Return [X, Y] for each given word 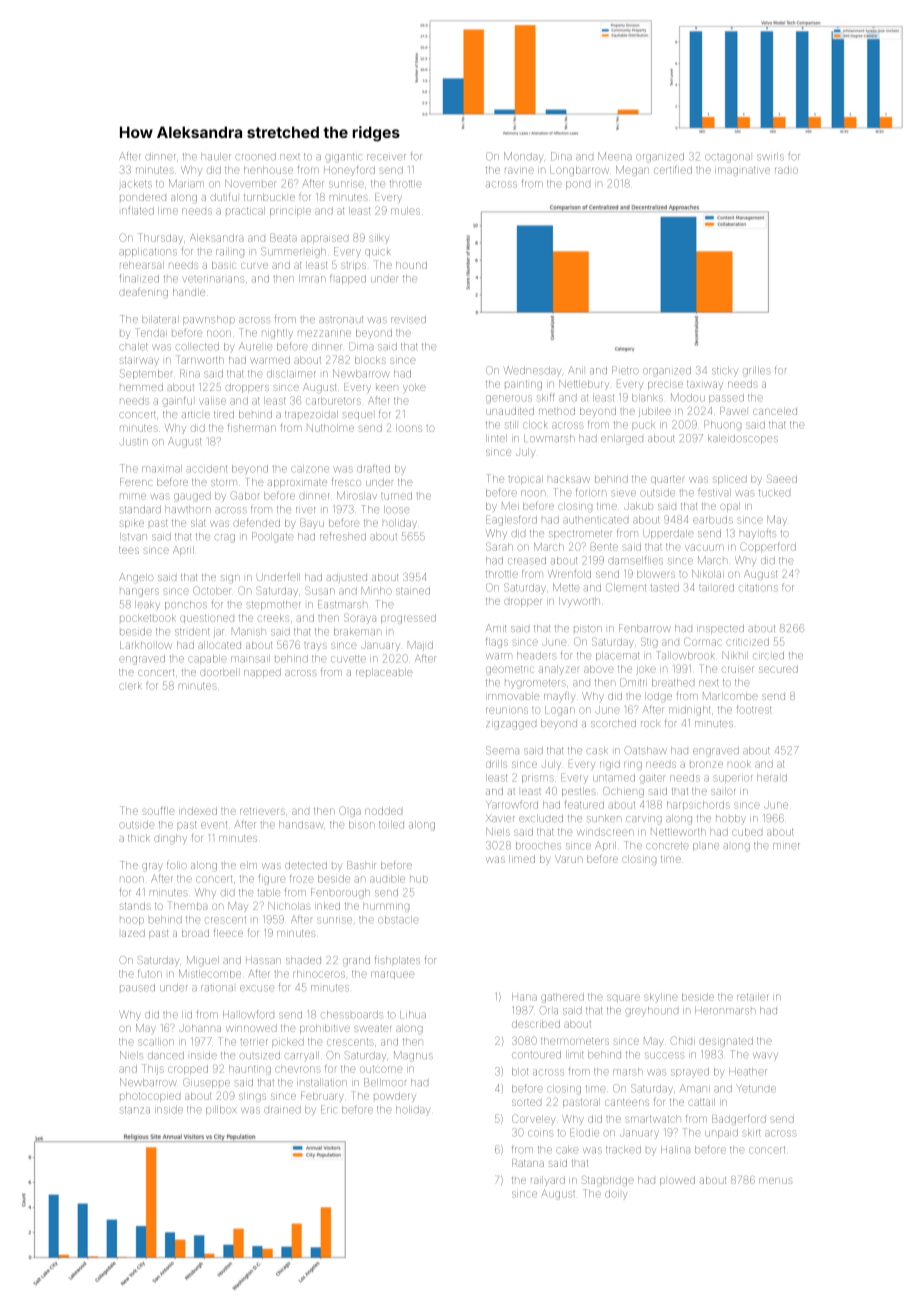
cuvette [348, 659]
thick [139, 838]
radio [786, 170]
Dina [561, 156]
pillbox [221, 1110]
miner [786, 846]
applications [148, 252]
